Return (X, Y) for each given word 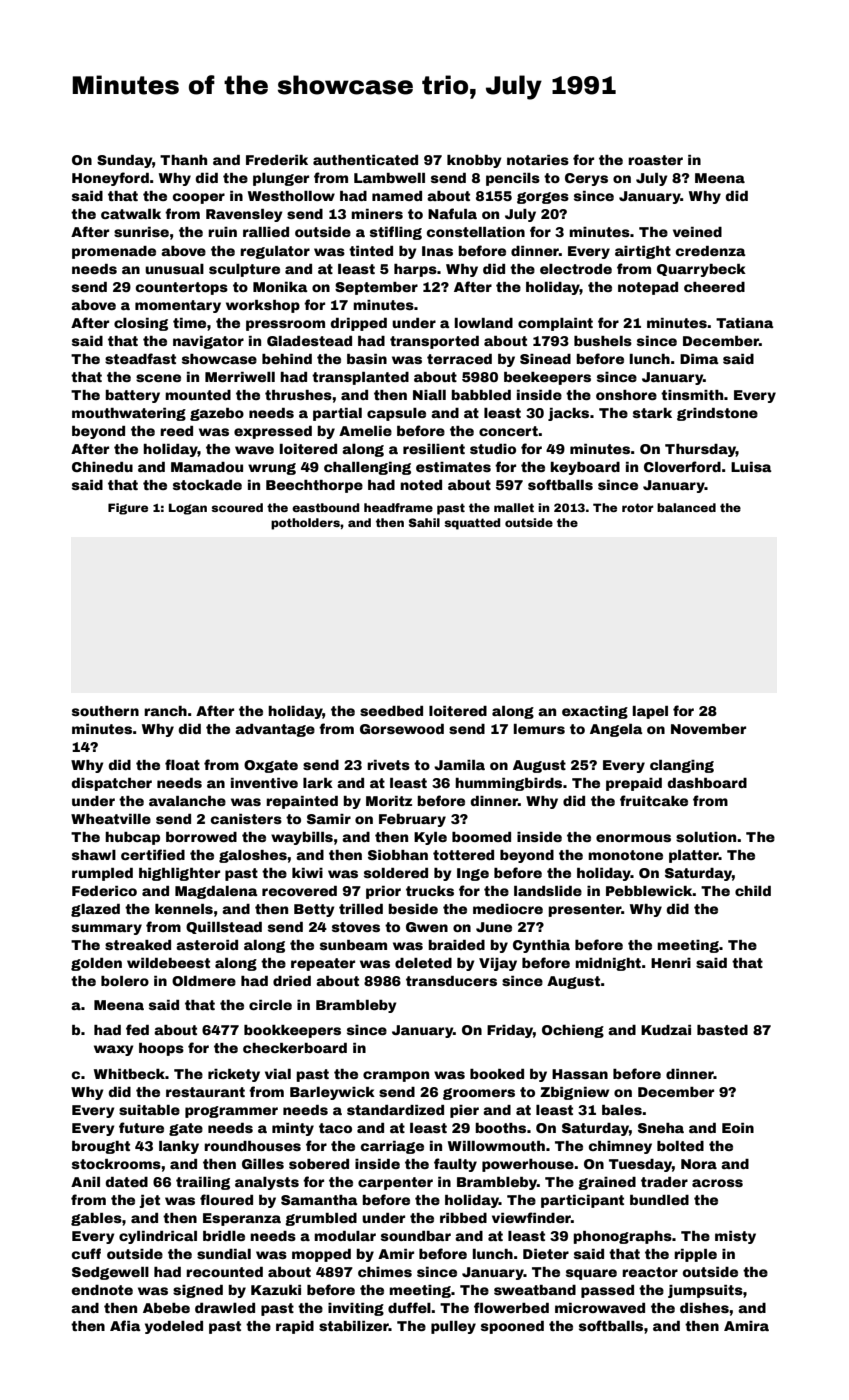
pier (464, 1111)
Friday (510, 1031)
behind (287, 359)
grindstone (717, 414)
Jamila (459, 765)
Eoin (738, 1128)
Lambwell (389, 178)
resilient (434, 449)
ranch (165, 711)
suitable (149, 1110)
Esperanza (242, 1219)
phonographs (622, 1237)
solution (706, 837)
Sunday (124, 161)
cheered (714, 287)
